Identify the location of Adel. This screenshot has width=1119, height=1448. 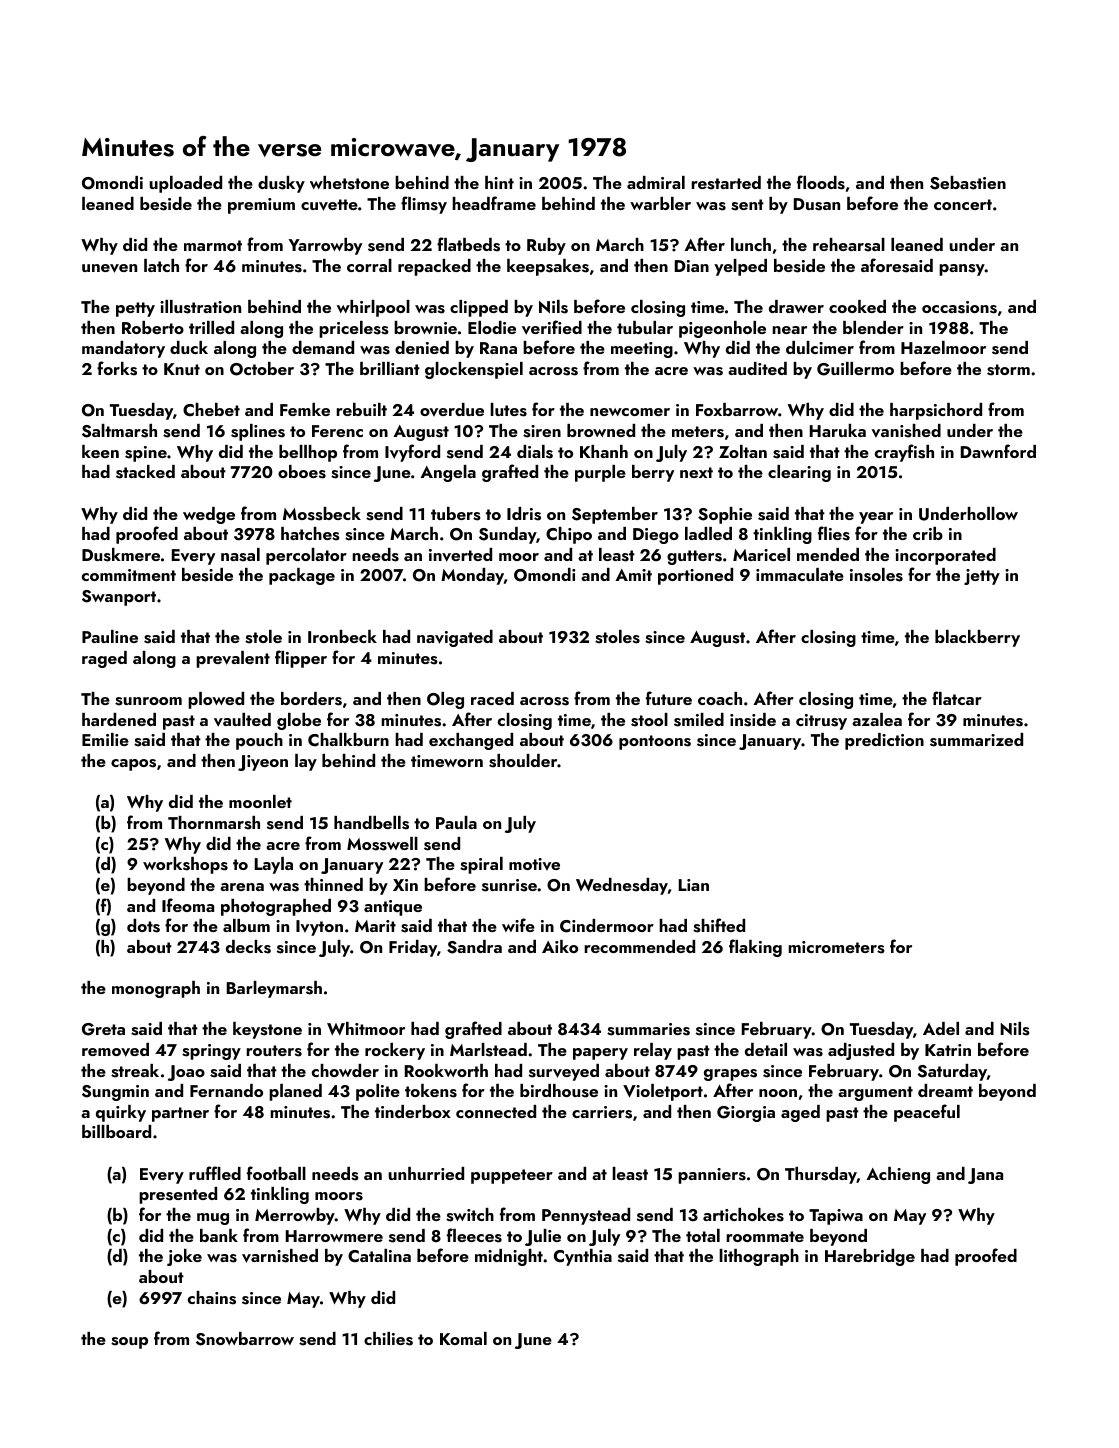
(941, 1028).
